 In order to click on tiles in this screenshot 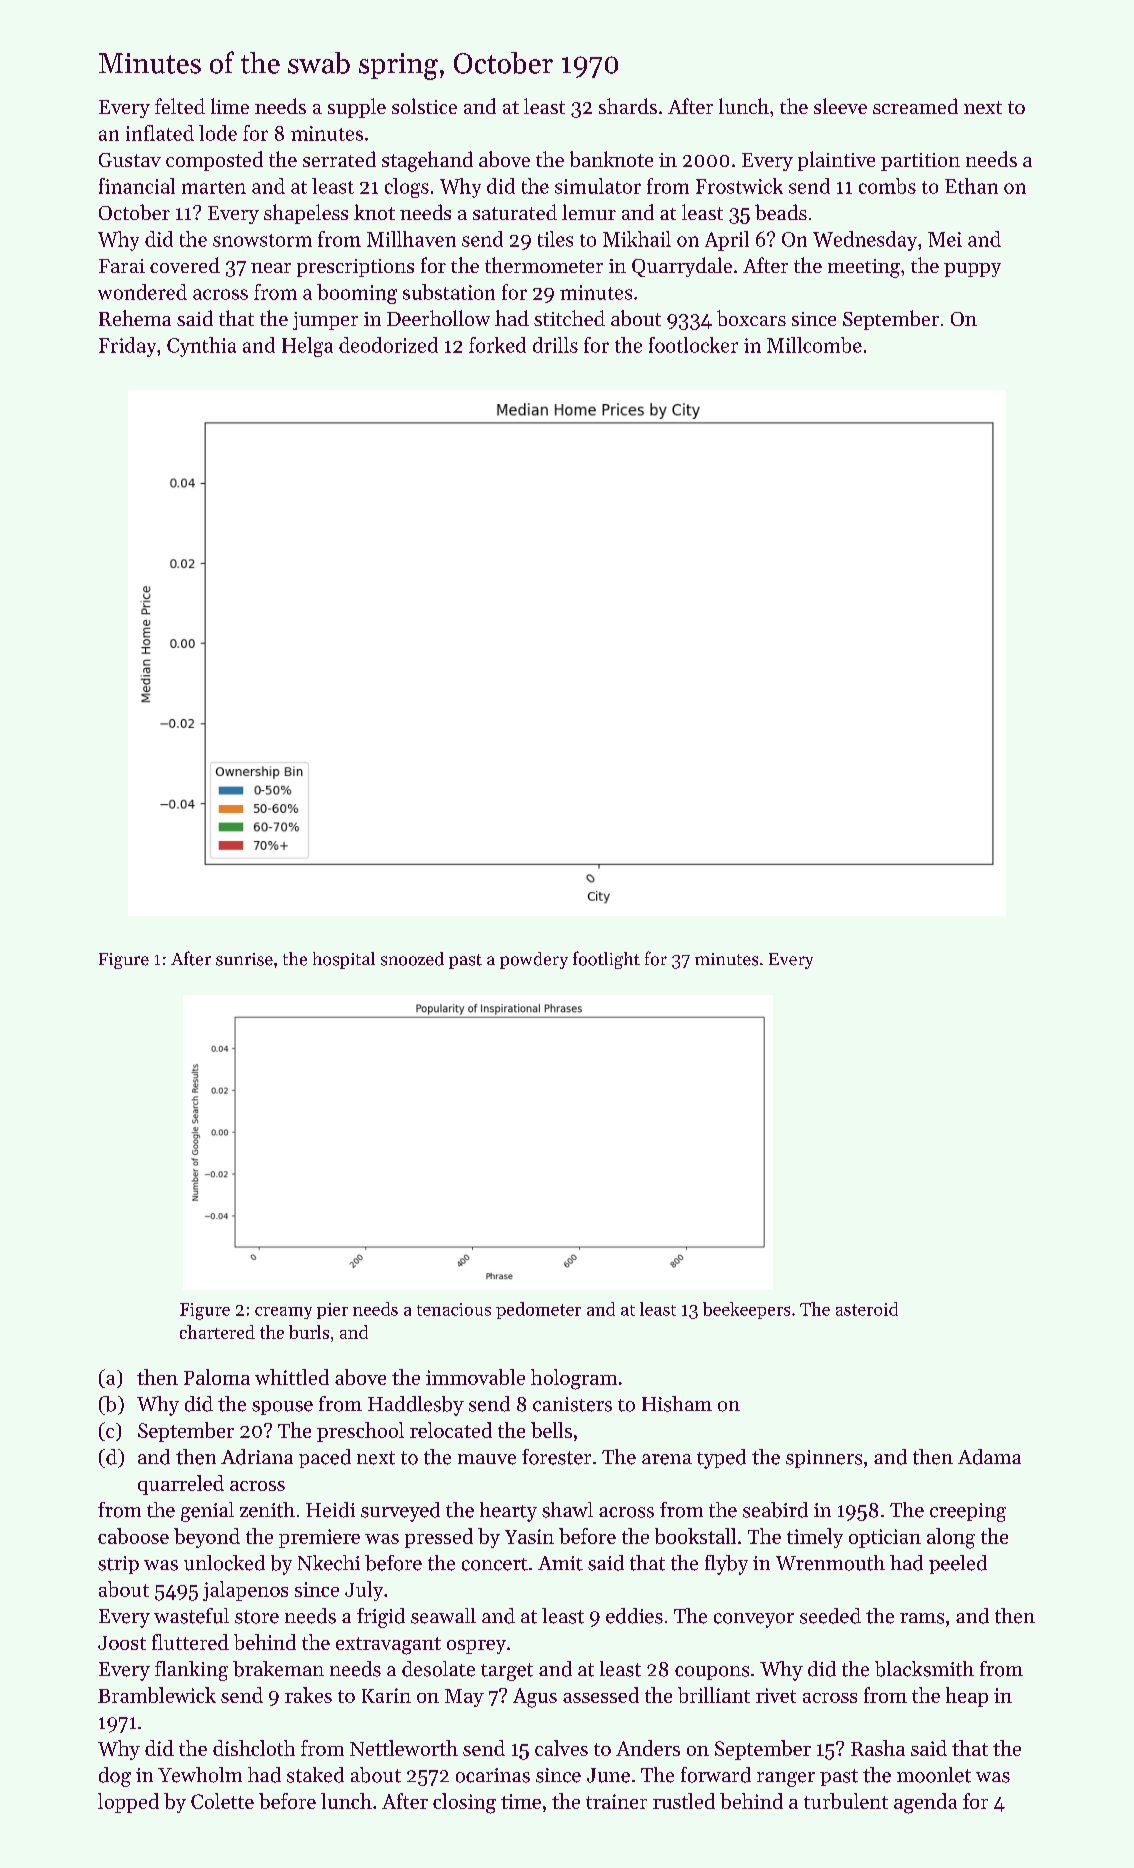, I will do `click(555, 239)`.
